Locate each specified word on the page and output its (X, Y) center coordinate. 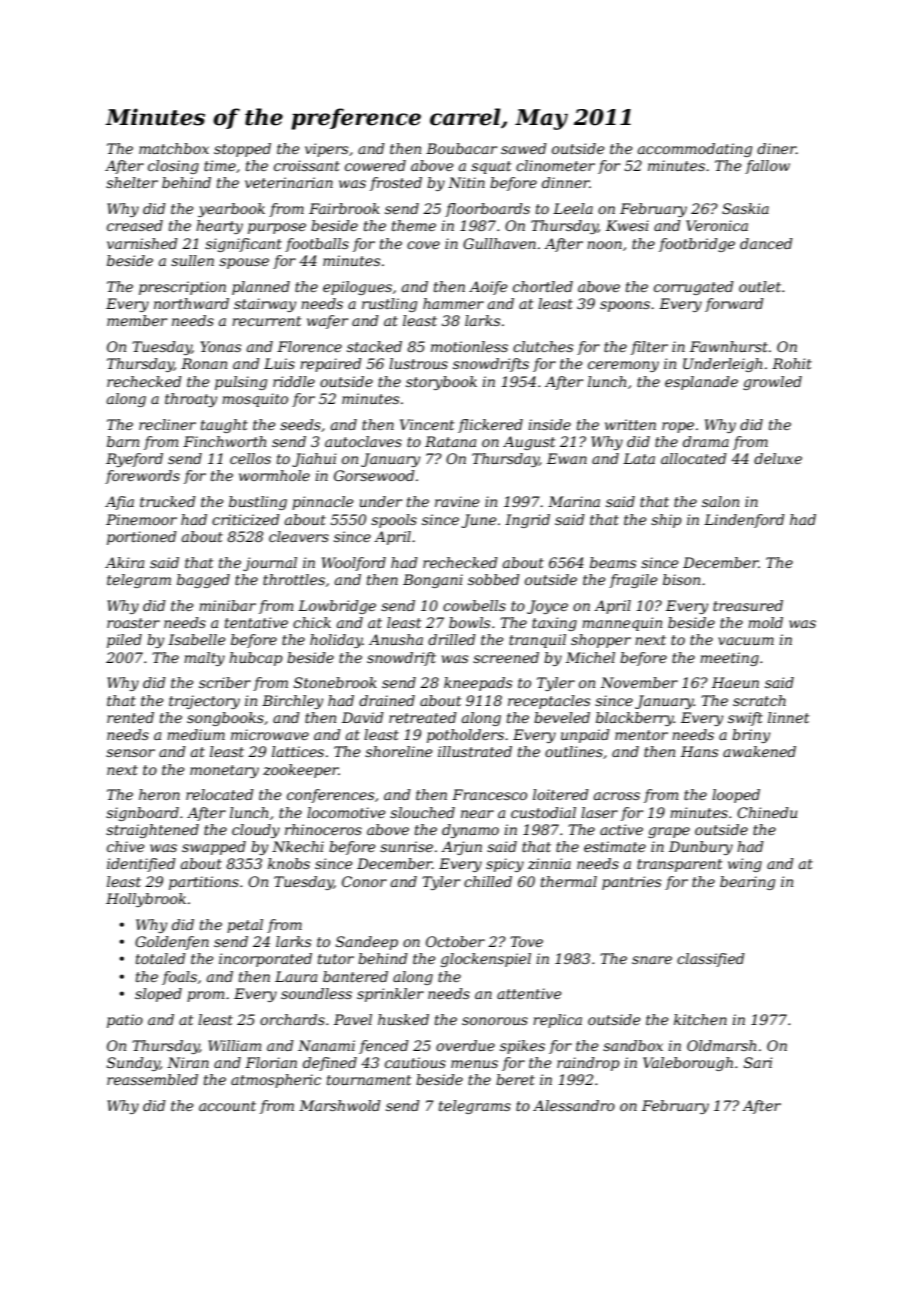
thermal (569, 881)
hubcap (256, 659)
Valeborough (688, 1064)
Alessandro (574, 1105)
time (220, 165)
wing (745, 865)
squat (491, 167)
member (137, 320)
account (227, 1106)
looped (736, 796)
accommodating (695, 150)
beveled (562, 717)
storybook (441, 383)
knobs (289, 863)
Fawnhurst (729, 346)
